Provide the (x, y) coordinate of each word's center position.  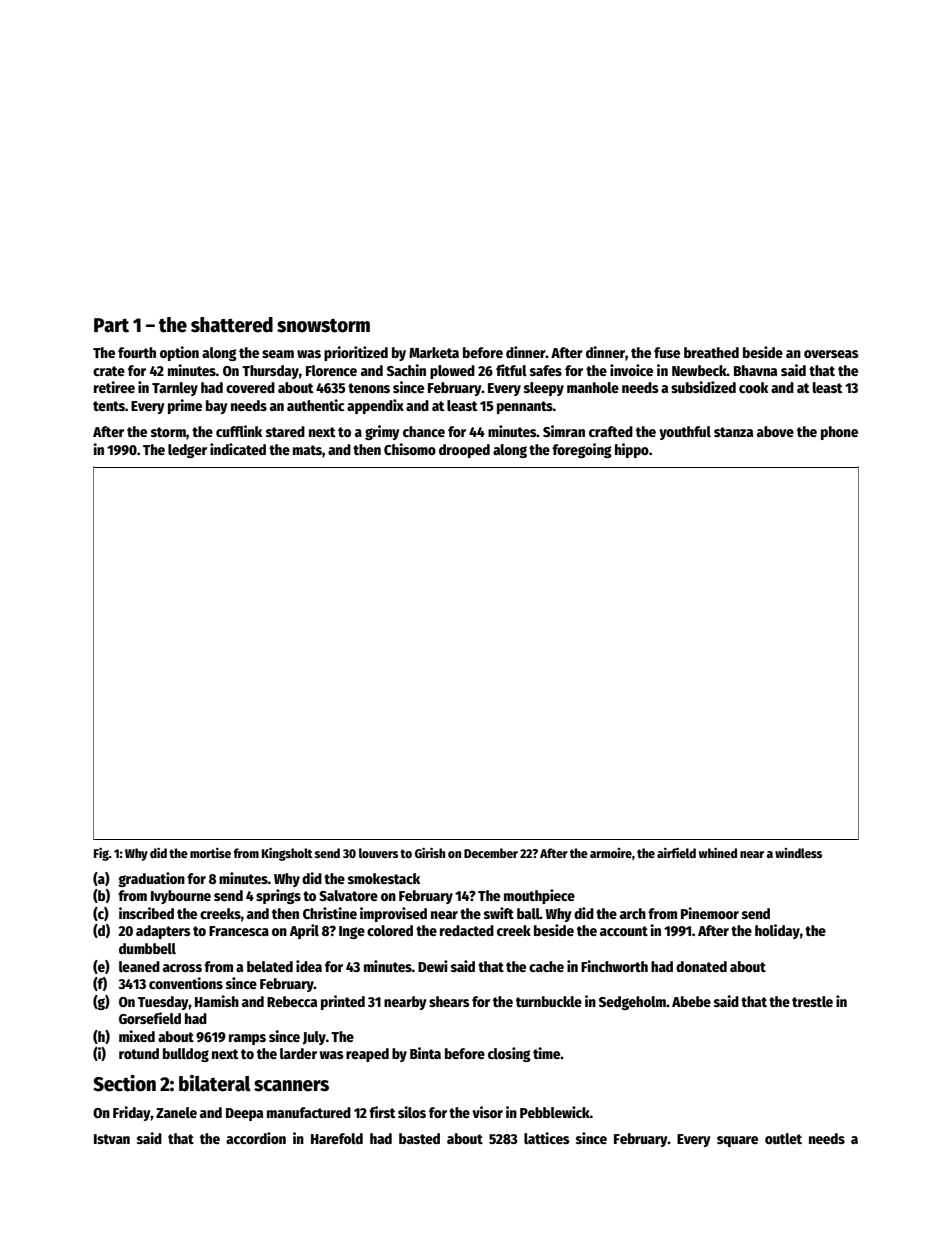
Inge (352, 932)
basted (419, 1138)
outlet (783, 1138)
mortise (210, 853)
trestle (812, 1001)
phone (839, 433)
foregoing (582, 450)
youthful (685, 433)
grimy (382, 432)
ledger (187, 451)
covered (250, 387)
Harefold (337, 1138)
